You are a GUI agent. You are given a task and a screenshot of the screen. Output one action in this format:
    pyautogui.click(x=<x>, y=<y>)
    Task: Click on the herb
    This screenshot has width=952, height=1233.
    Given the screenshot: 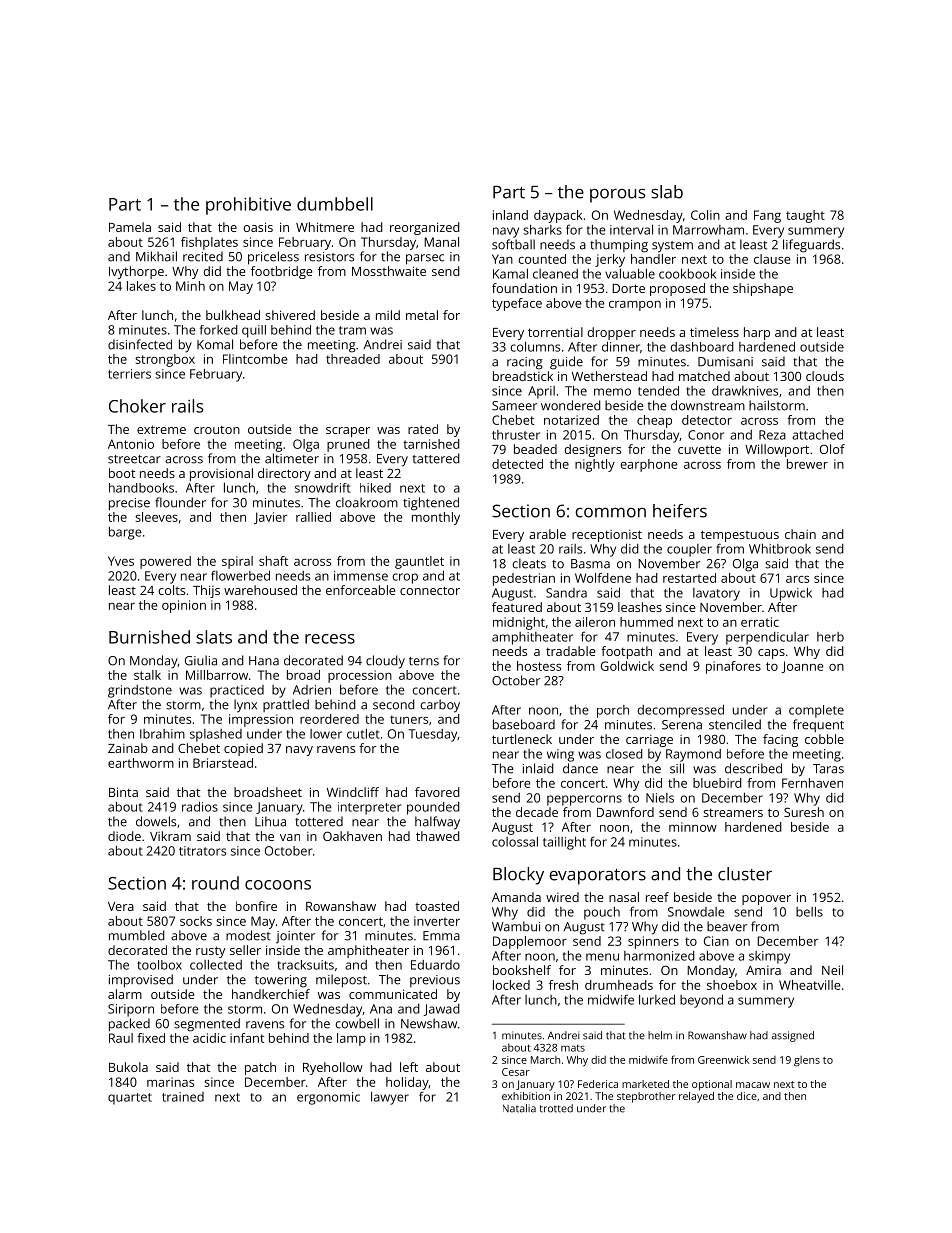 What is the action you would take?
    pyautogui.click(x=830, y=637)
